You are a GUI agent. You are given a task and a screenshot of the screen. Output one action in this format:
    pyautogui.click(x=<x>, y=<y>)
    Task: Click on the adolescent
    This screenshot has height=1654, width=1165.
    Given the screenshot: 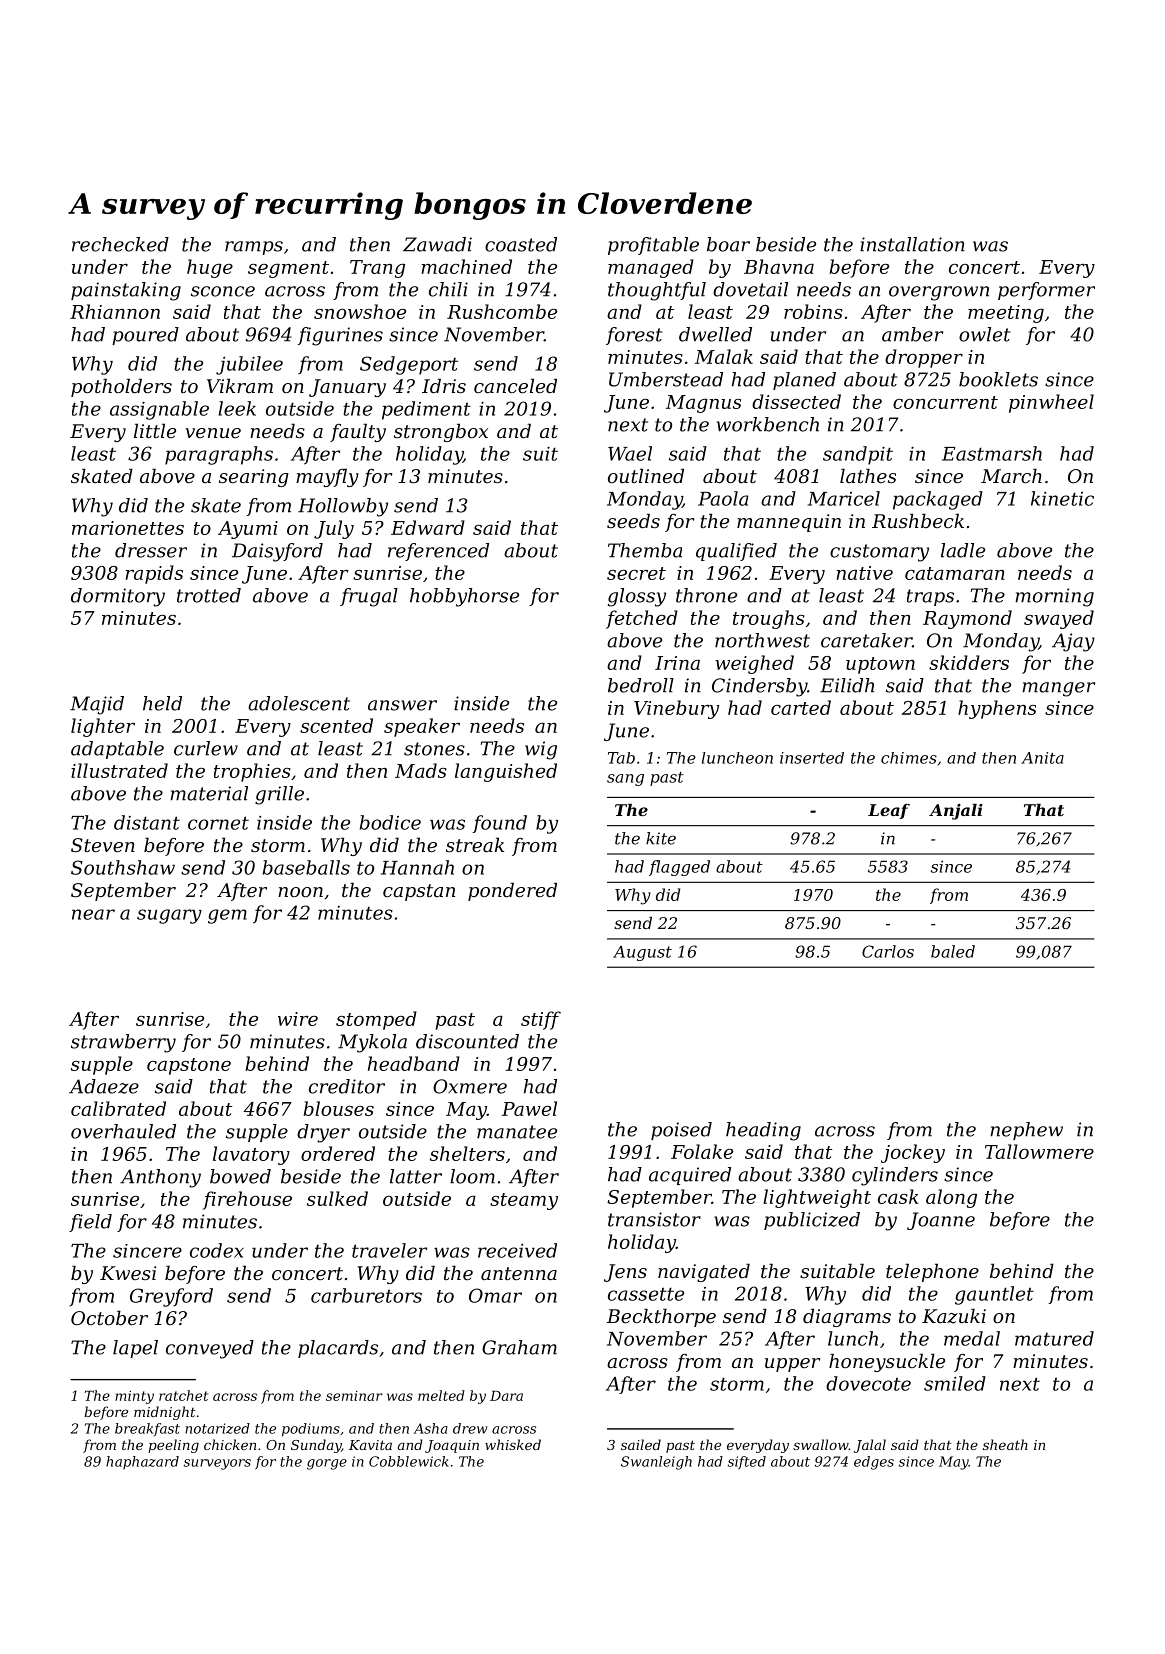 What is the action you would take?
    pyautogui.click(x=299, y=703)
